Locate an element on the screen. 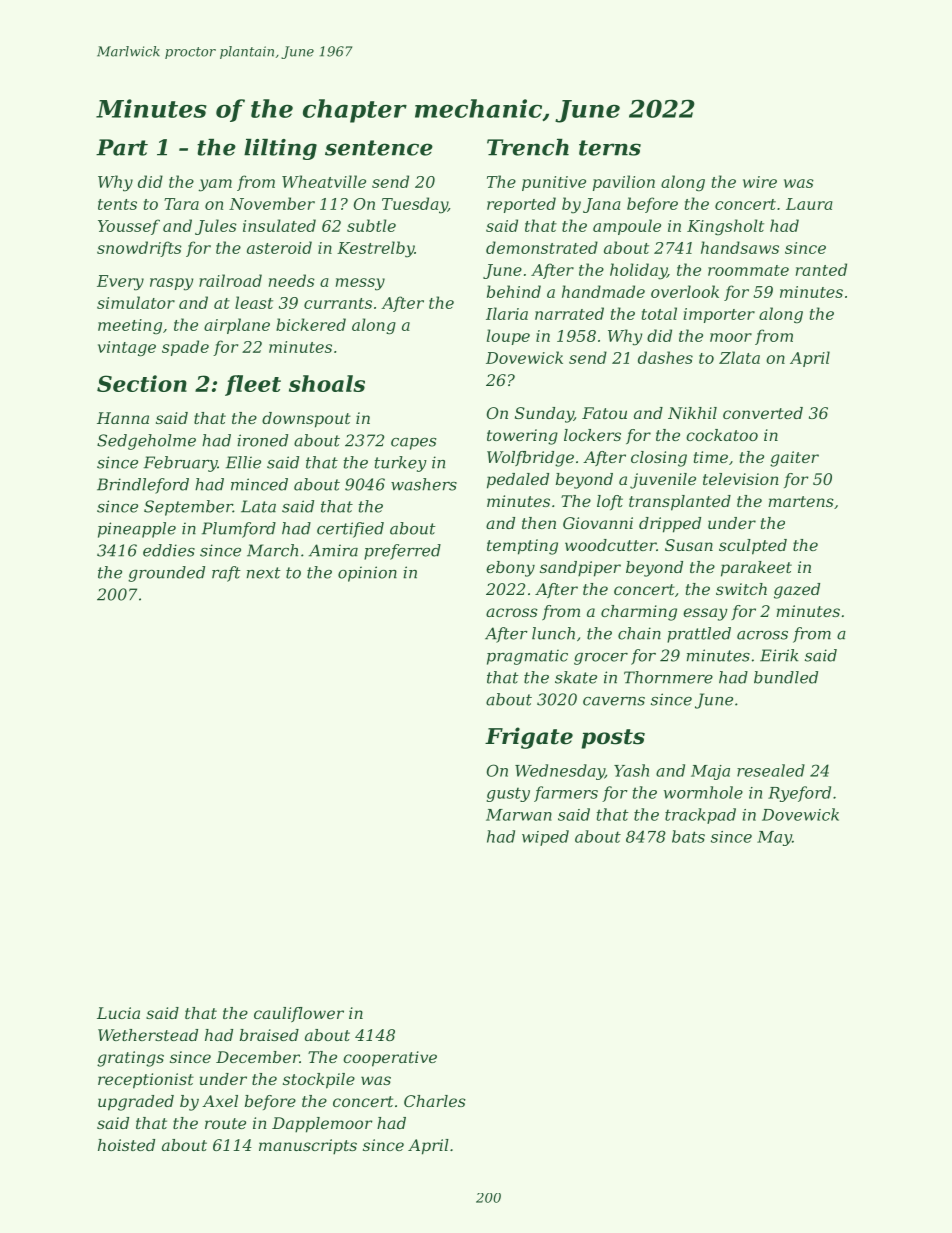 The width and height of the screenshot is (952, 1233). Trench is located at coordinates (528, 147).
